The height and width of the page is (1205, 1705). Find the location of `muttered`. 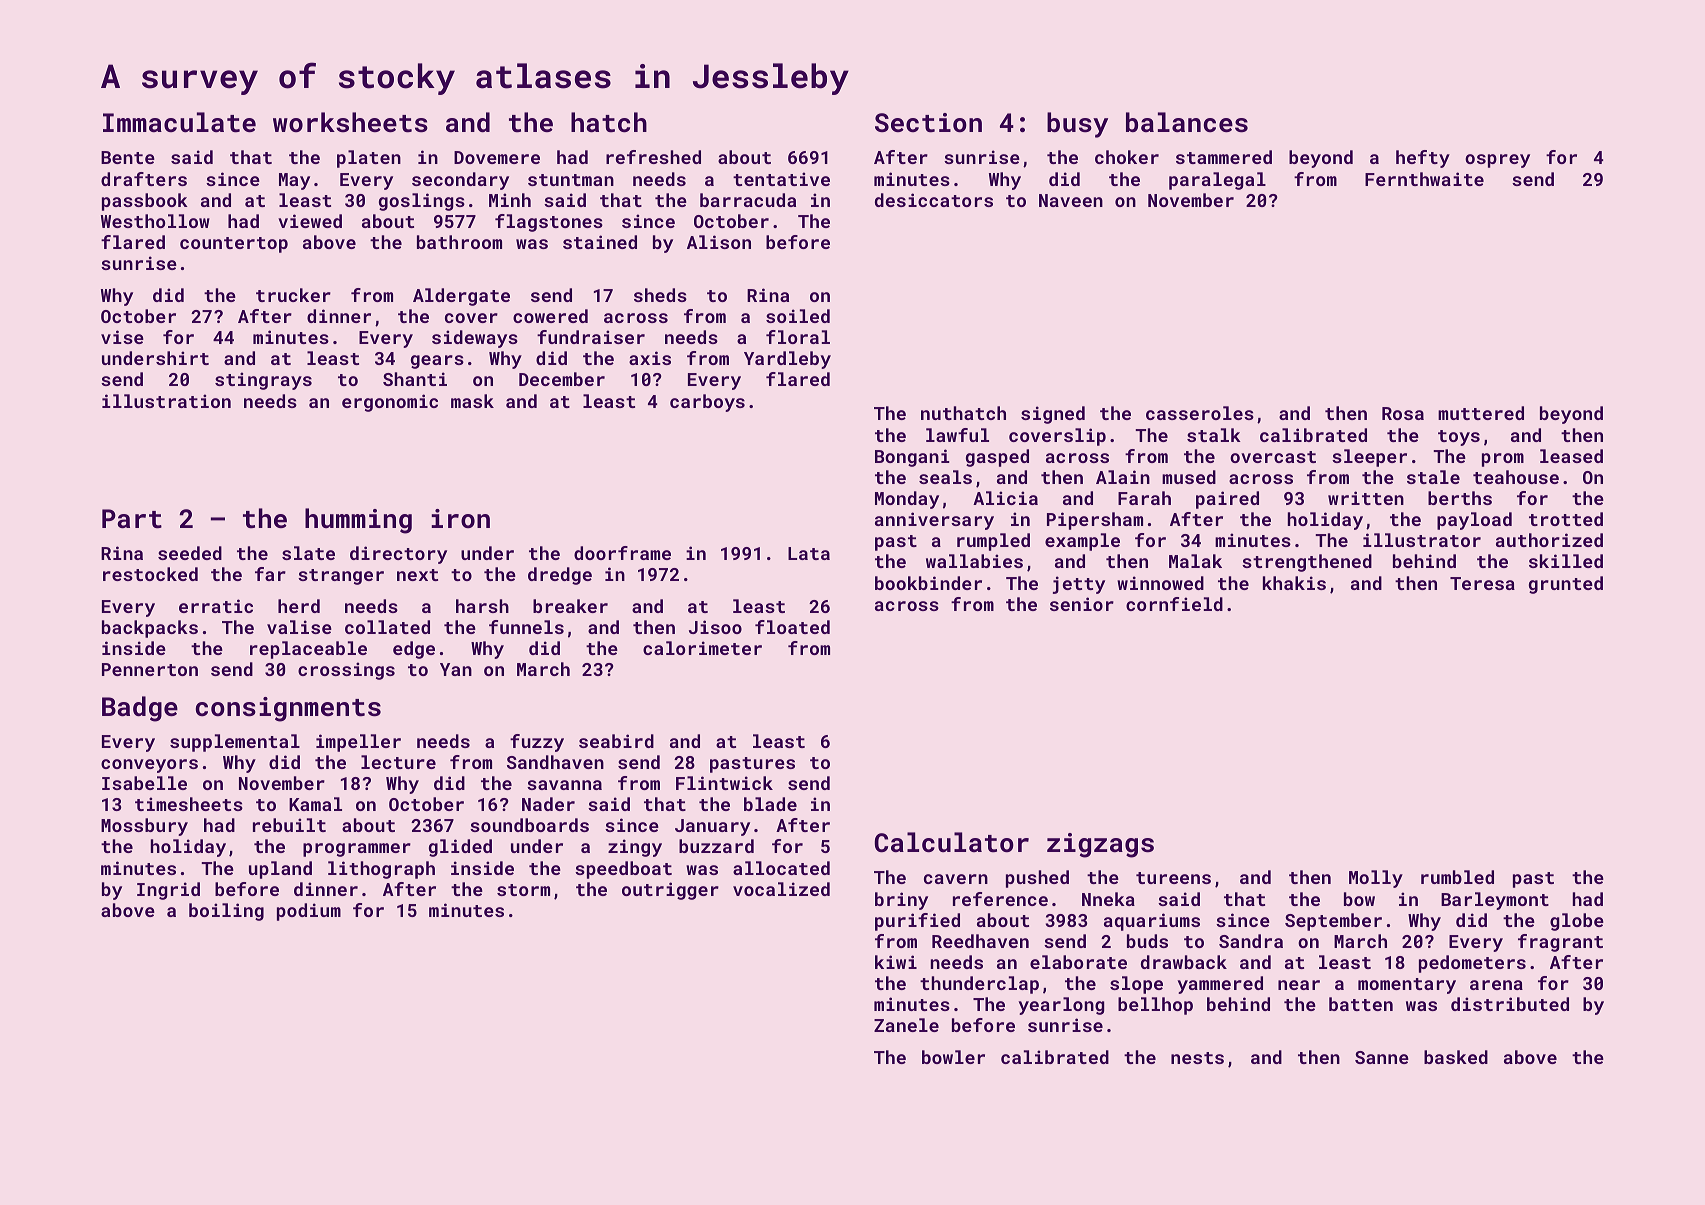

muttered is located at coordinates (1481, 413).
